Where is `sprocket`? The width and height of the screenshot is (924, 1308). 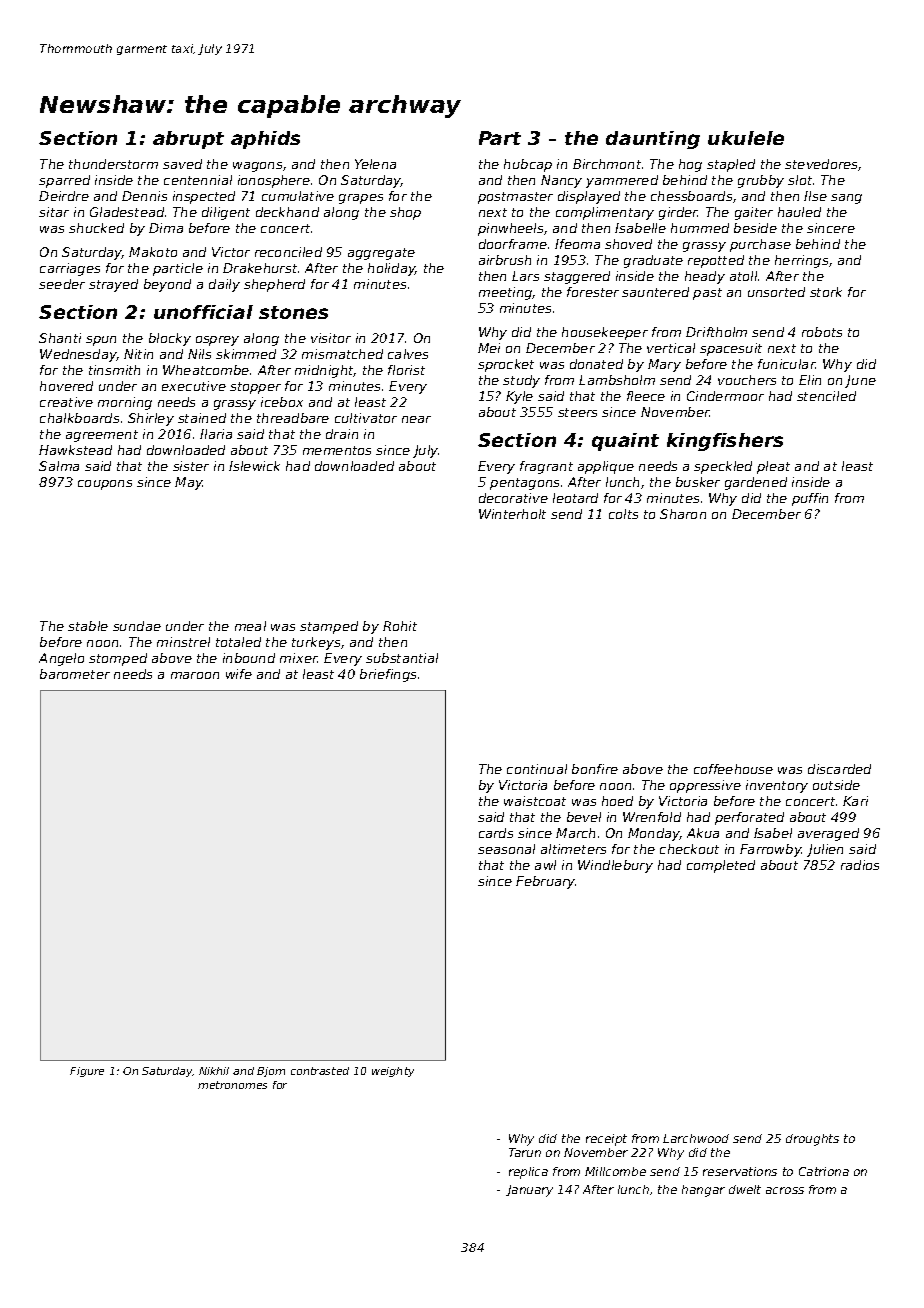
sprocket is located at coordinates (506, 365).
